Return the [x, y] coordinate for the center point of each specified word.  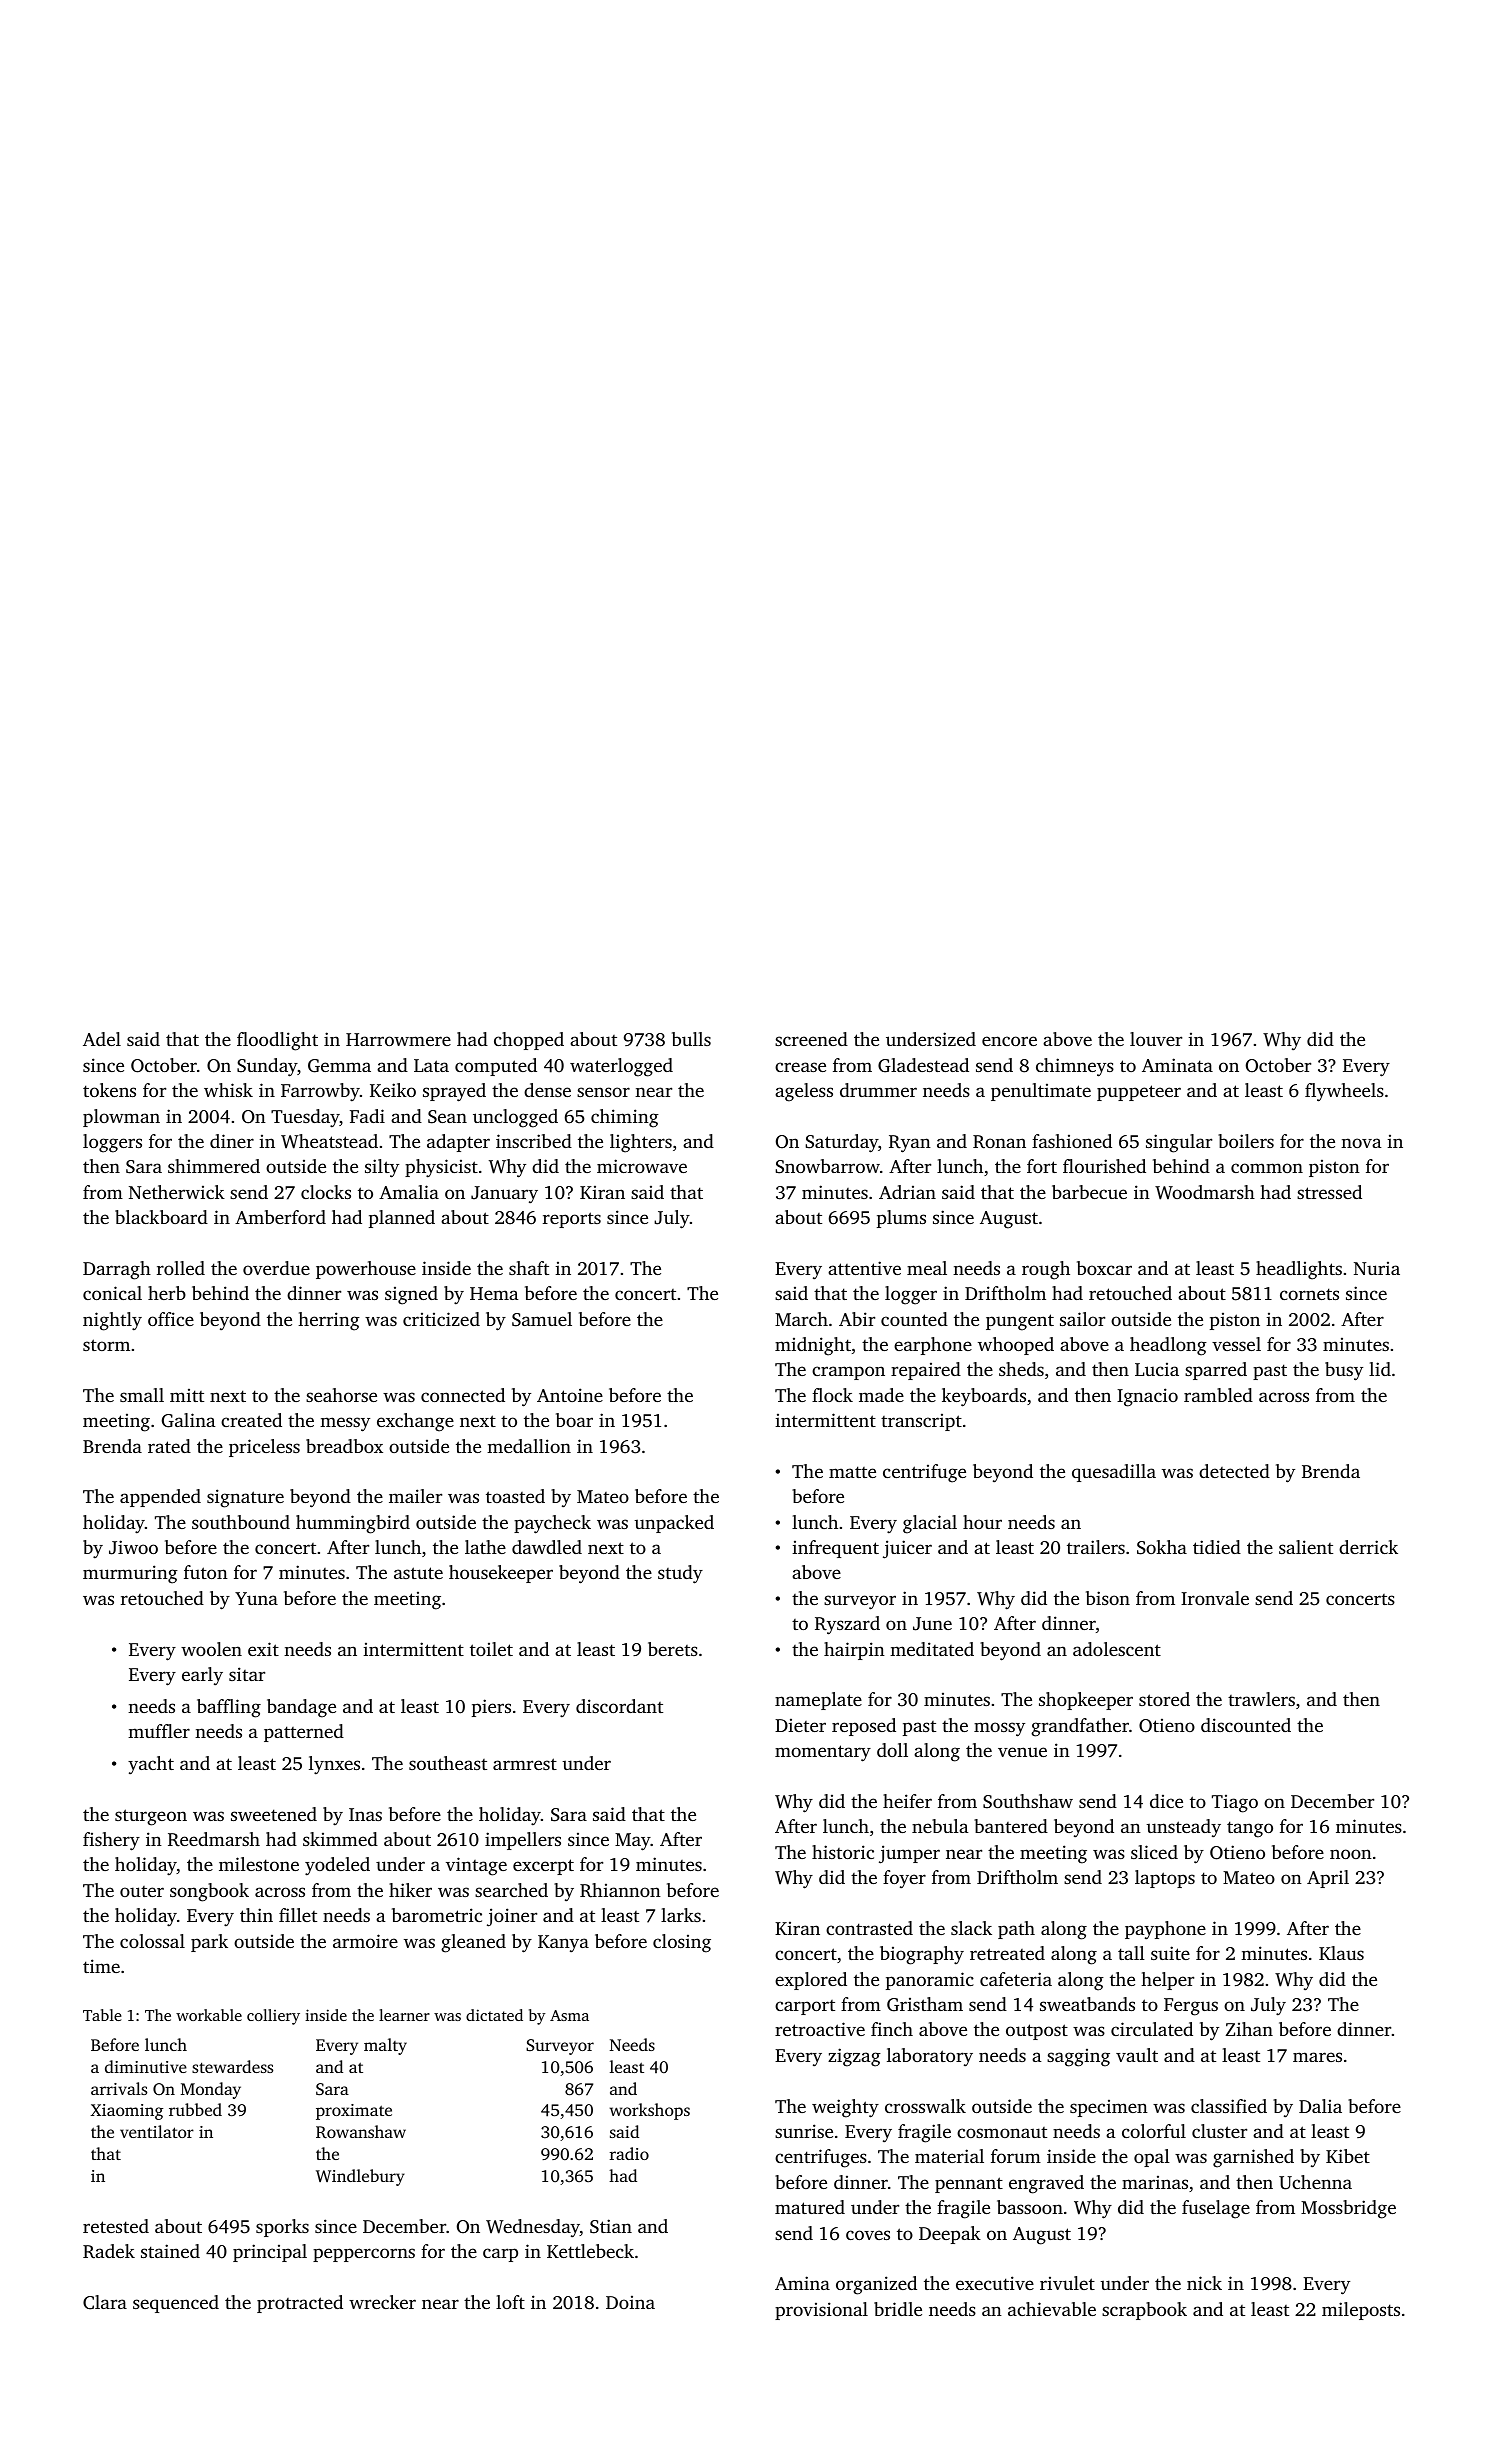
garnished [1253, 2158]
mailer [415, 1496]
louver [1156, 1039]
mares [1317, 2057]
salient [1306, 1547]
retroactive [820, 2029]
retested [116, 2226]
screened [811, 1039]
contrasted [869, 1928]
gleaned [473, 1943]
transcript [921, 1422]
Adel [102, 1039]
